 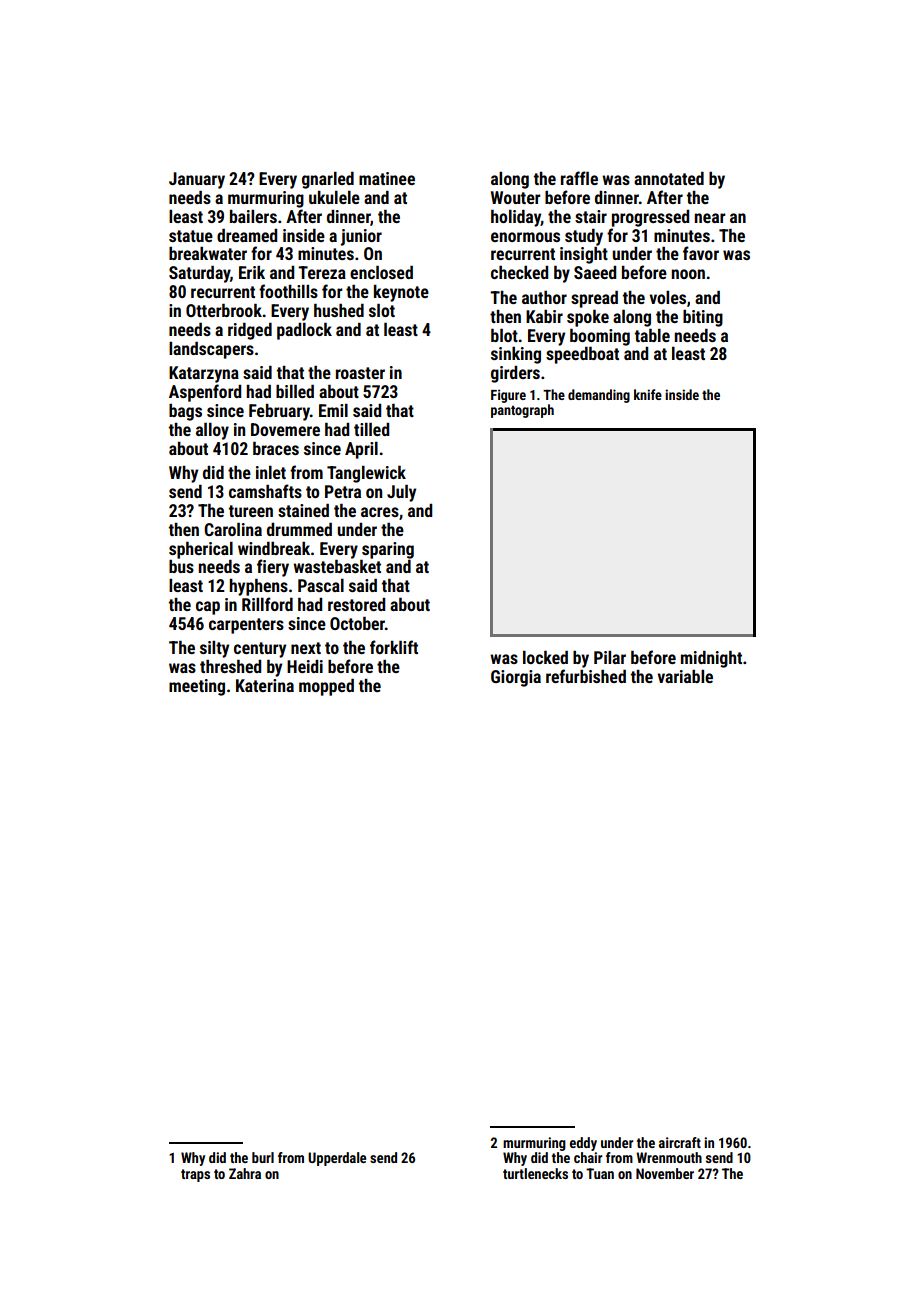 What do you see at coordinates (610, 657) in the screenshot?
I see `Pilar` at bounding box center [610, 657].
